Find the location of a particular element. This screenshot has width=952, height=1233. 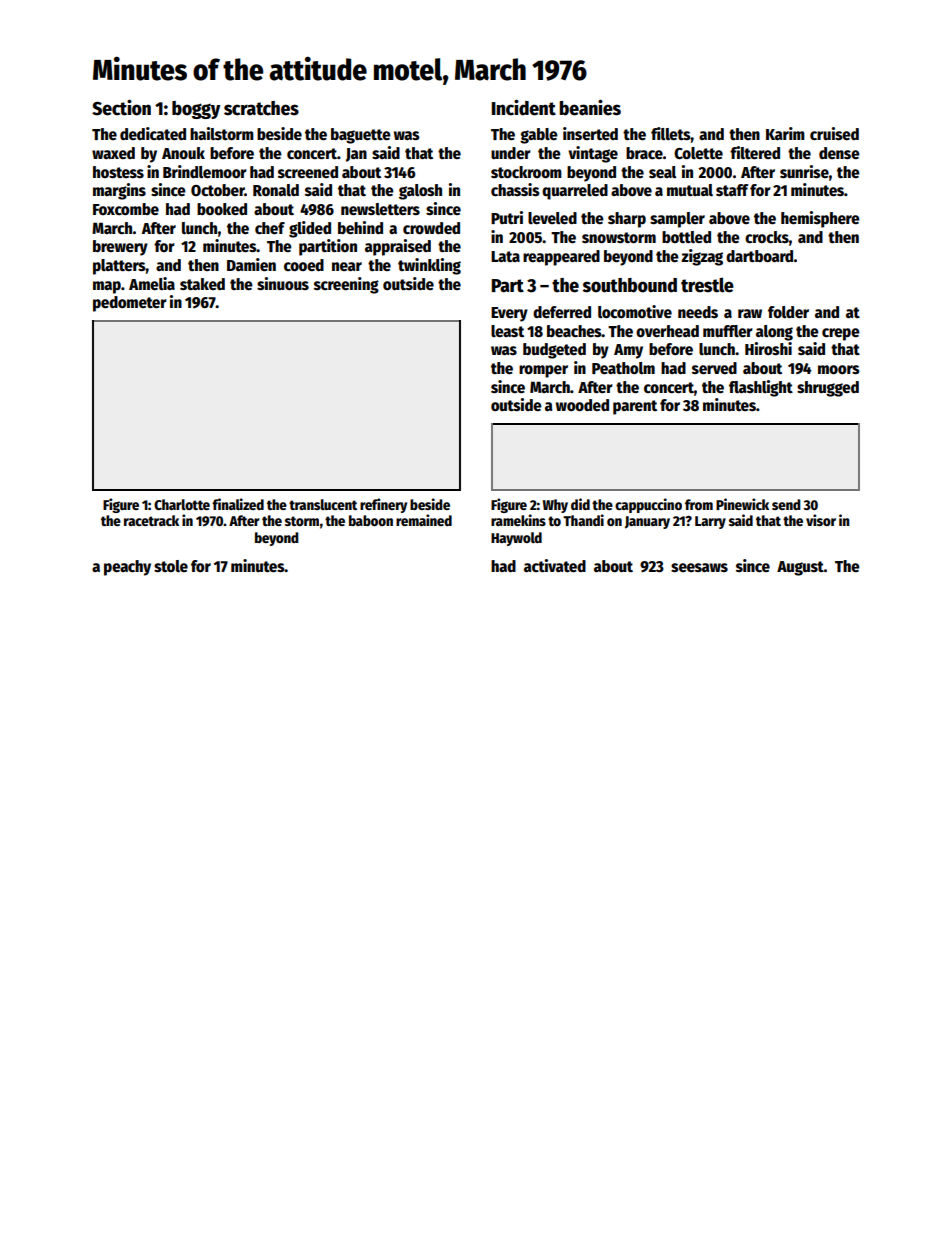

chassis is located at coordinates (515, 190).
